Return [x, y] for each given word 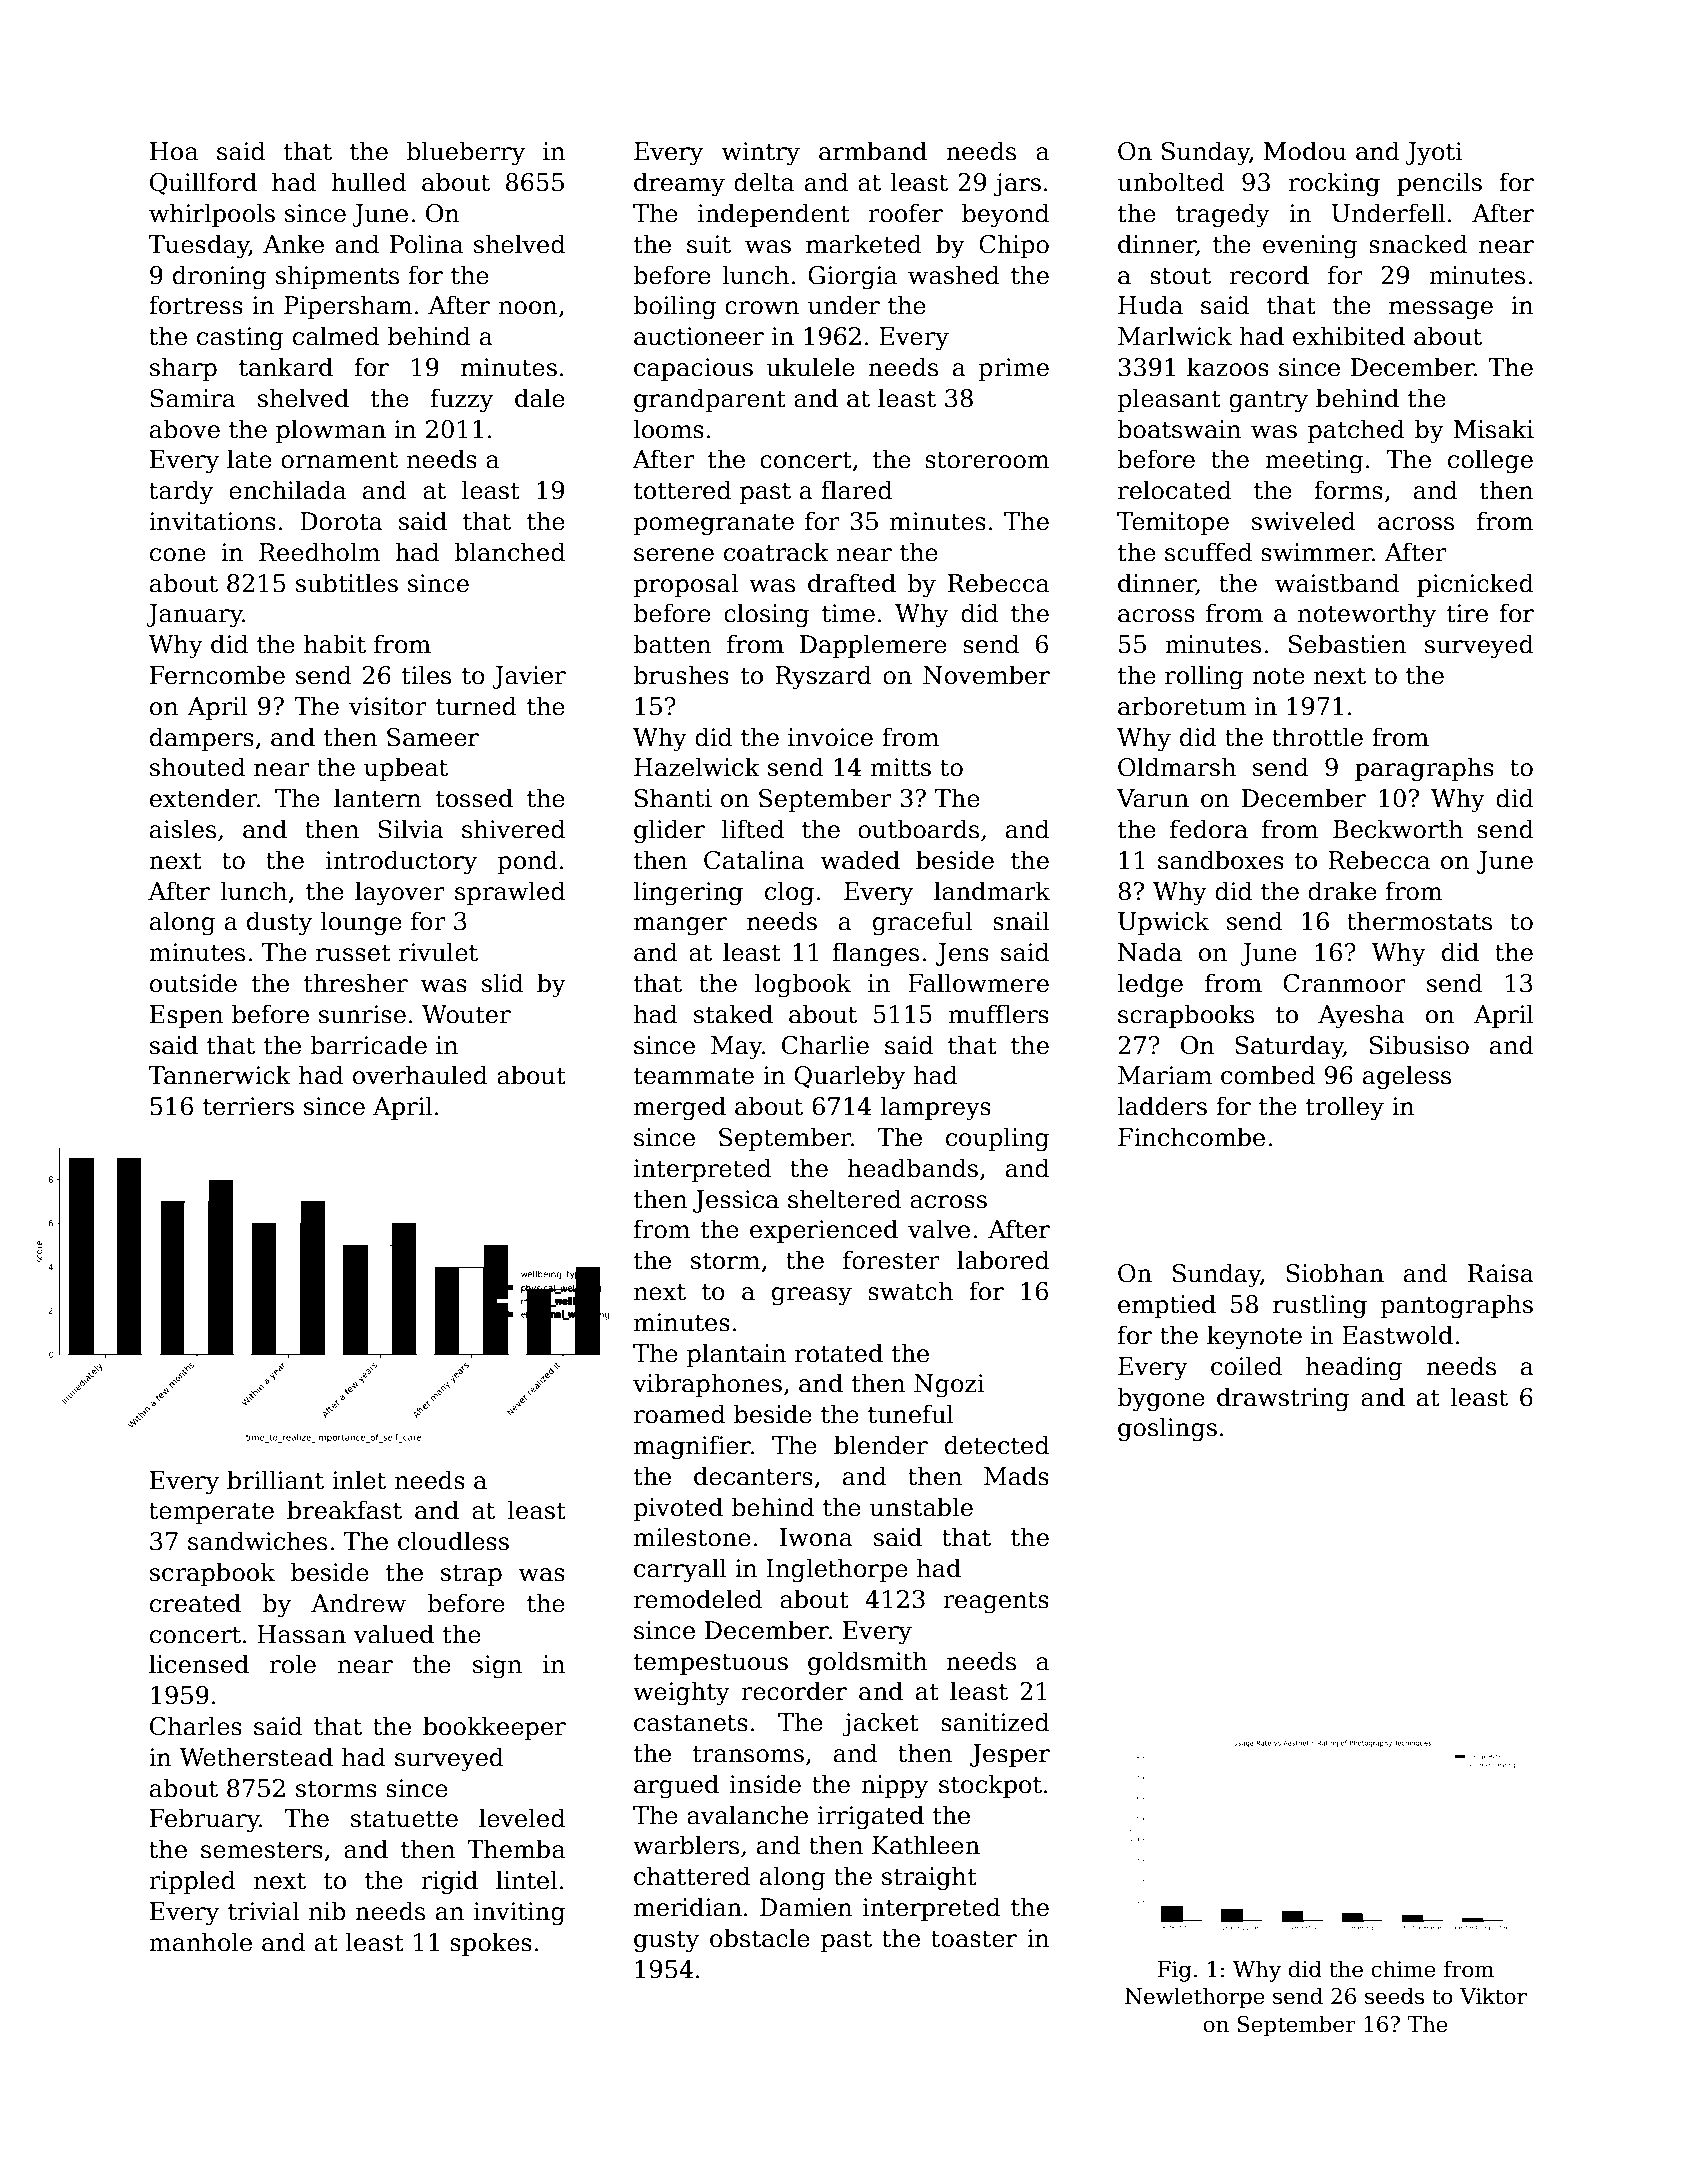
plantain [736, 1355]
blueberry [465, 153]
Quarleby [849, 1077]
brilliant [275, 1480]
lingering [688, 893]
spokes [491, 1944]
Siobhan [1335, 1273]
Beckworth [1398, 829]
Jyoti [1433, 154]
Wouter [466, 1014]
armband [873, 151]
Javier [529, 677]
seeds [1394, 1996]
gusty [666, 1942]
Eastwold [1397, 1335]
